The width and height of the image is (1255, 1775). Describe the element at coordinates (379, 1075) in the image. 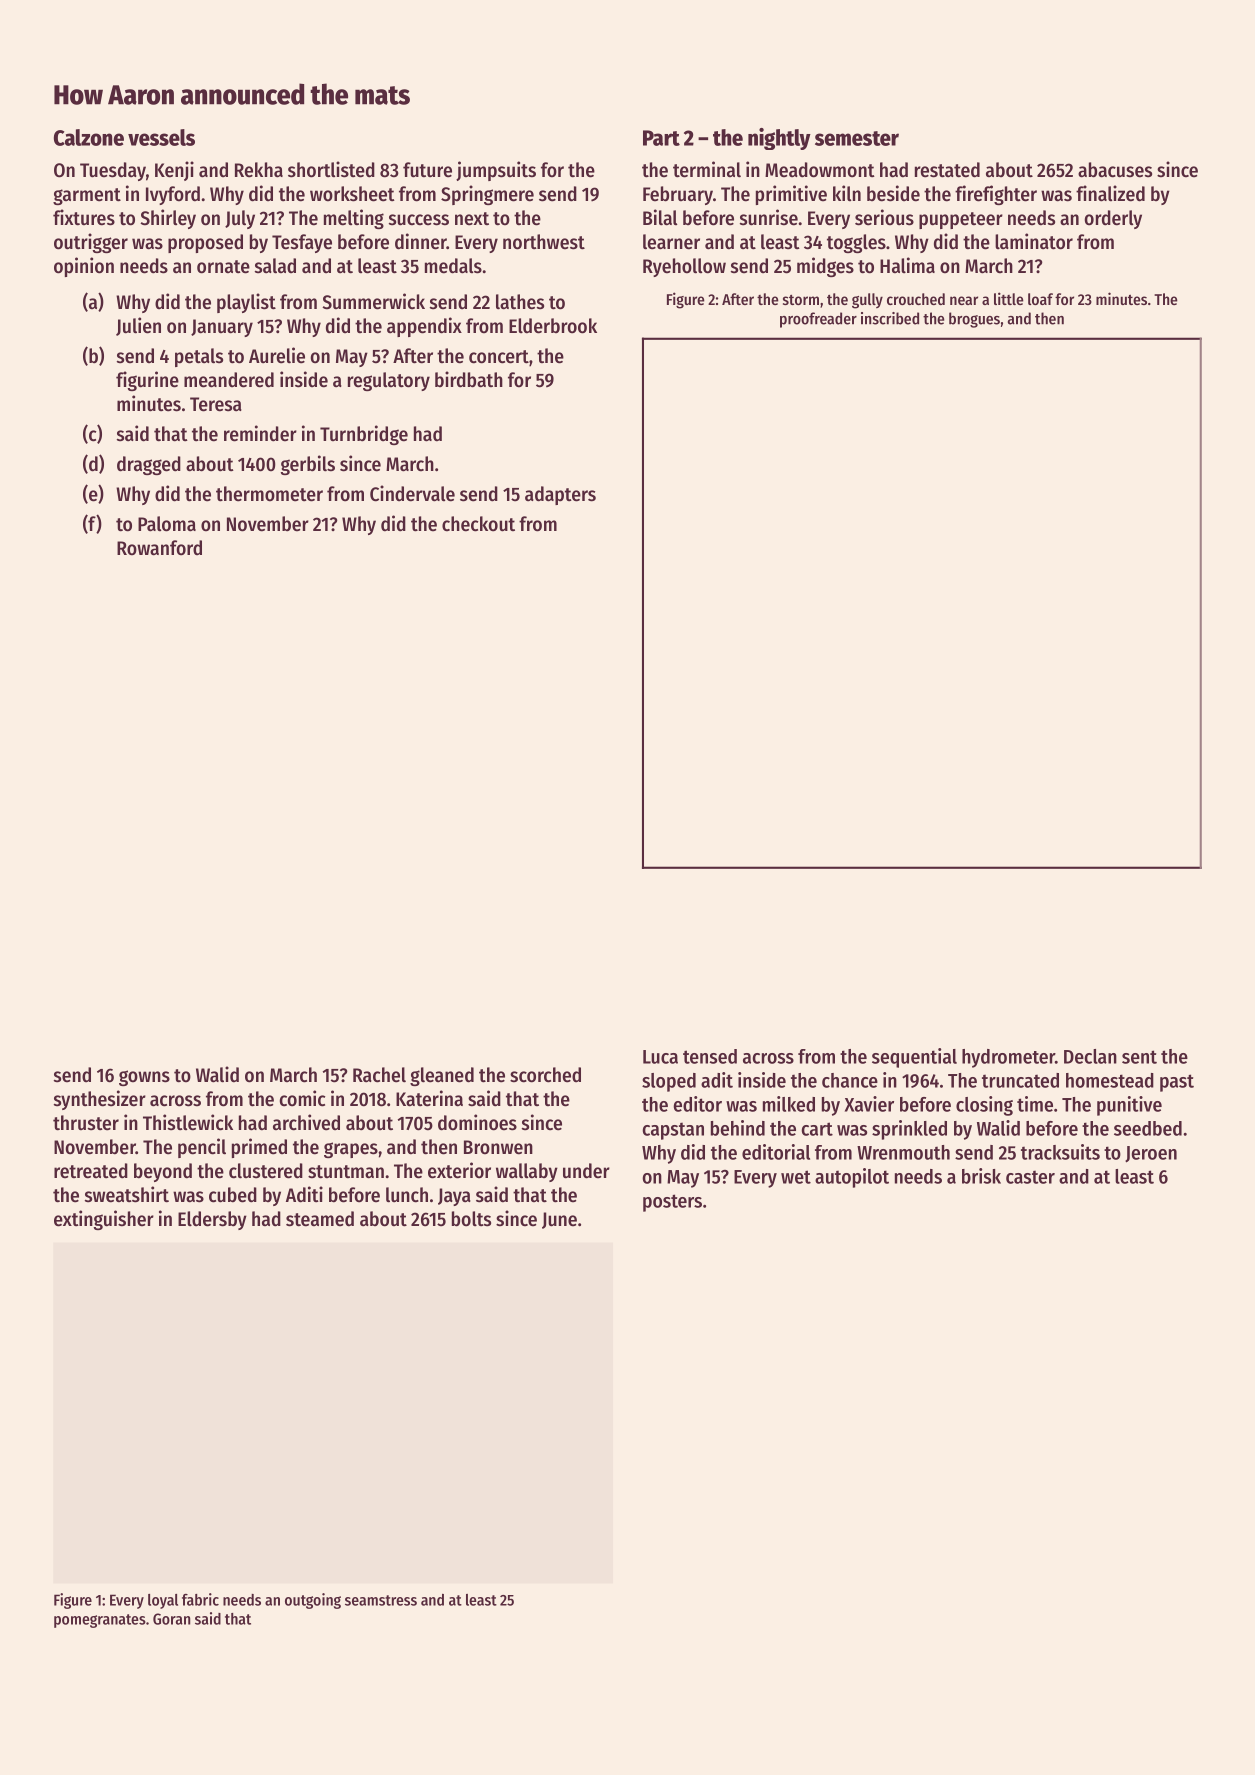

I see `Rachel` at that location.
